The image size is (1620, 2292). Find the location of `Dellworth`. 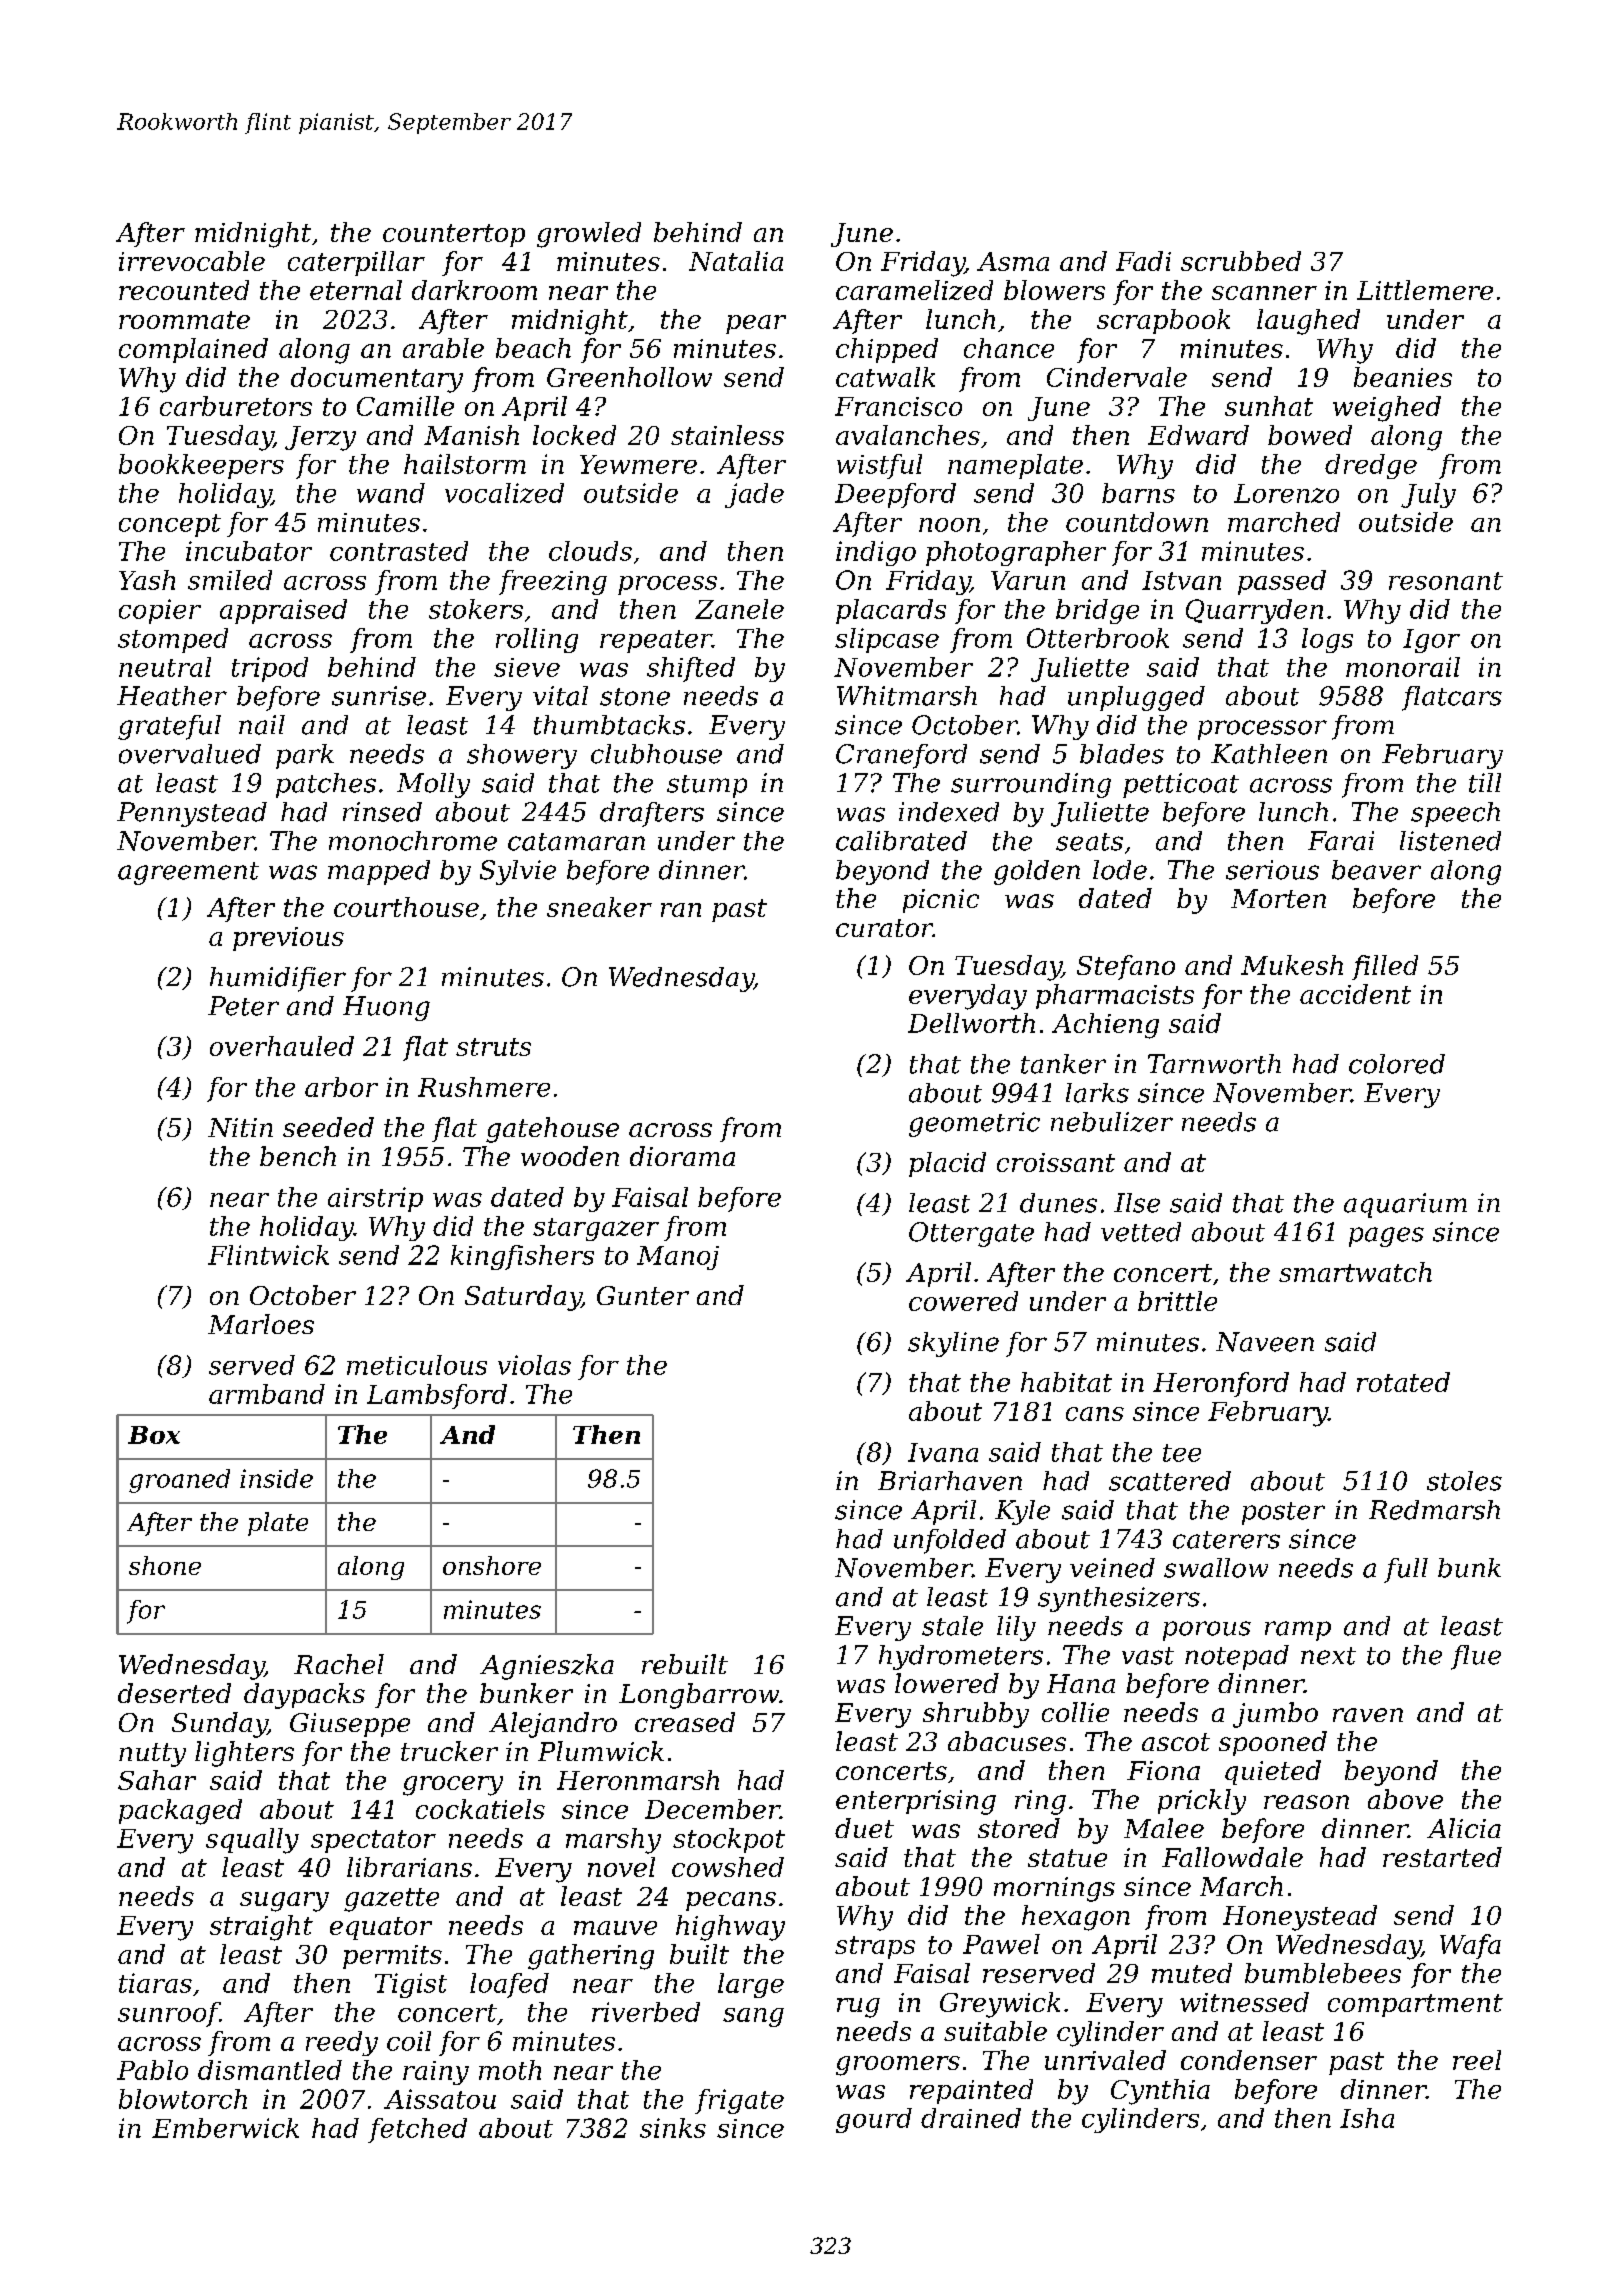

Dellworth is located at coordinates (971, 1023).
